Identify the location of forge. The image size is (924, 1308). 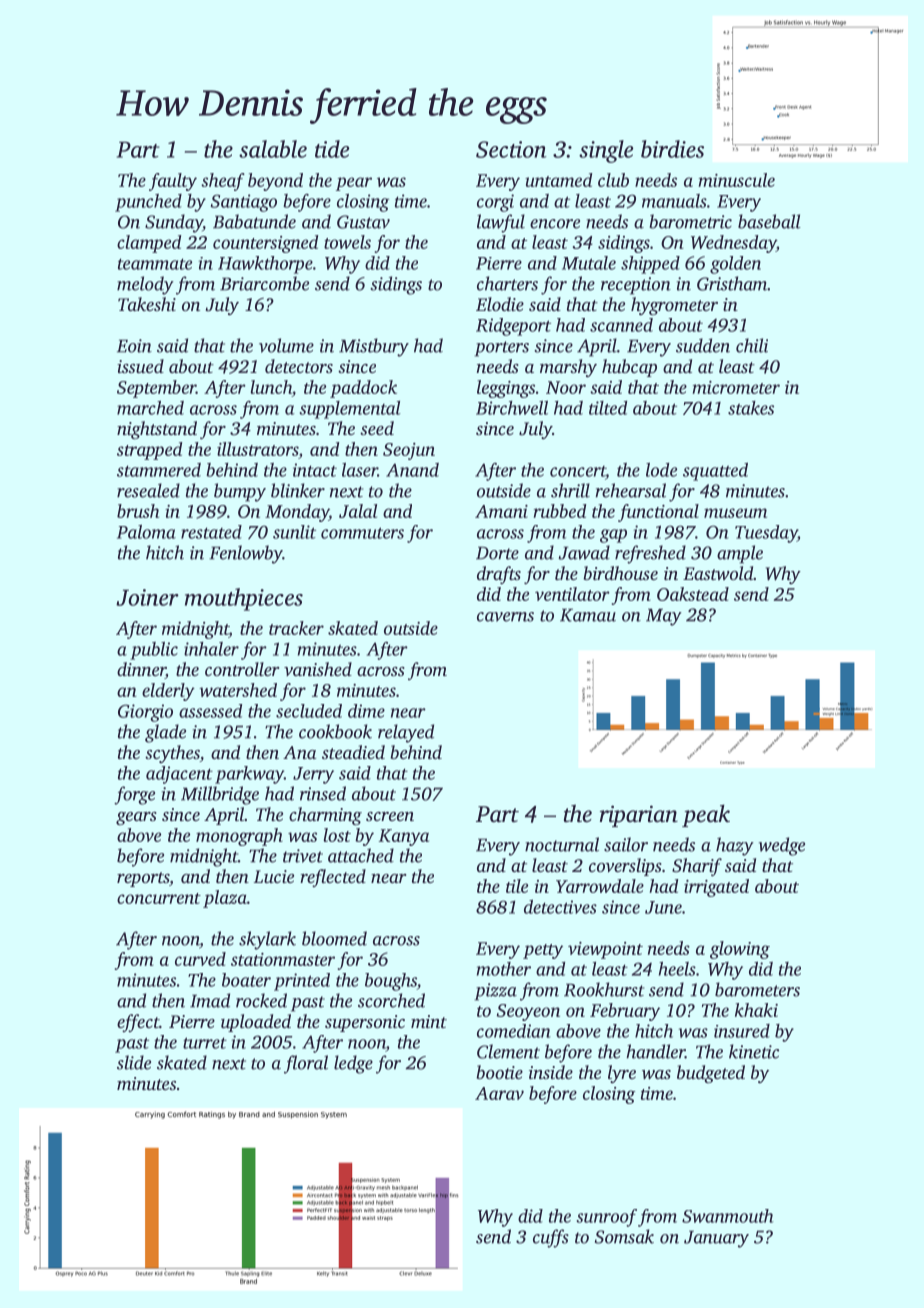
(134, 795).
